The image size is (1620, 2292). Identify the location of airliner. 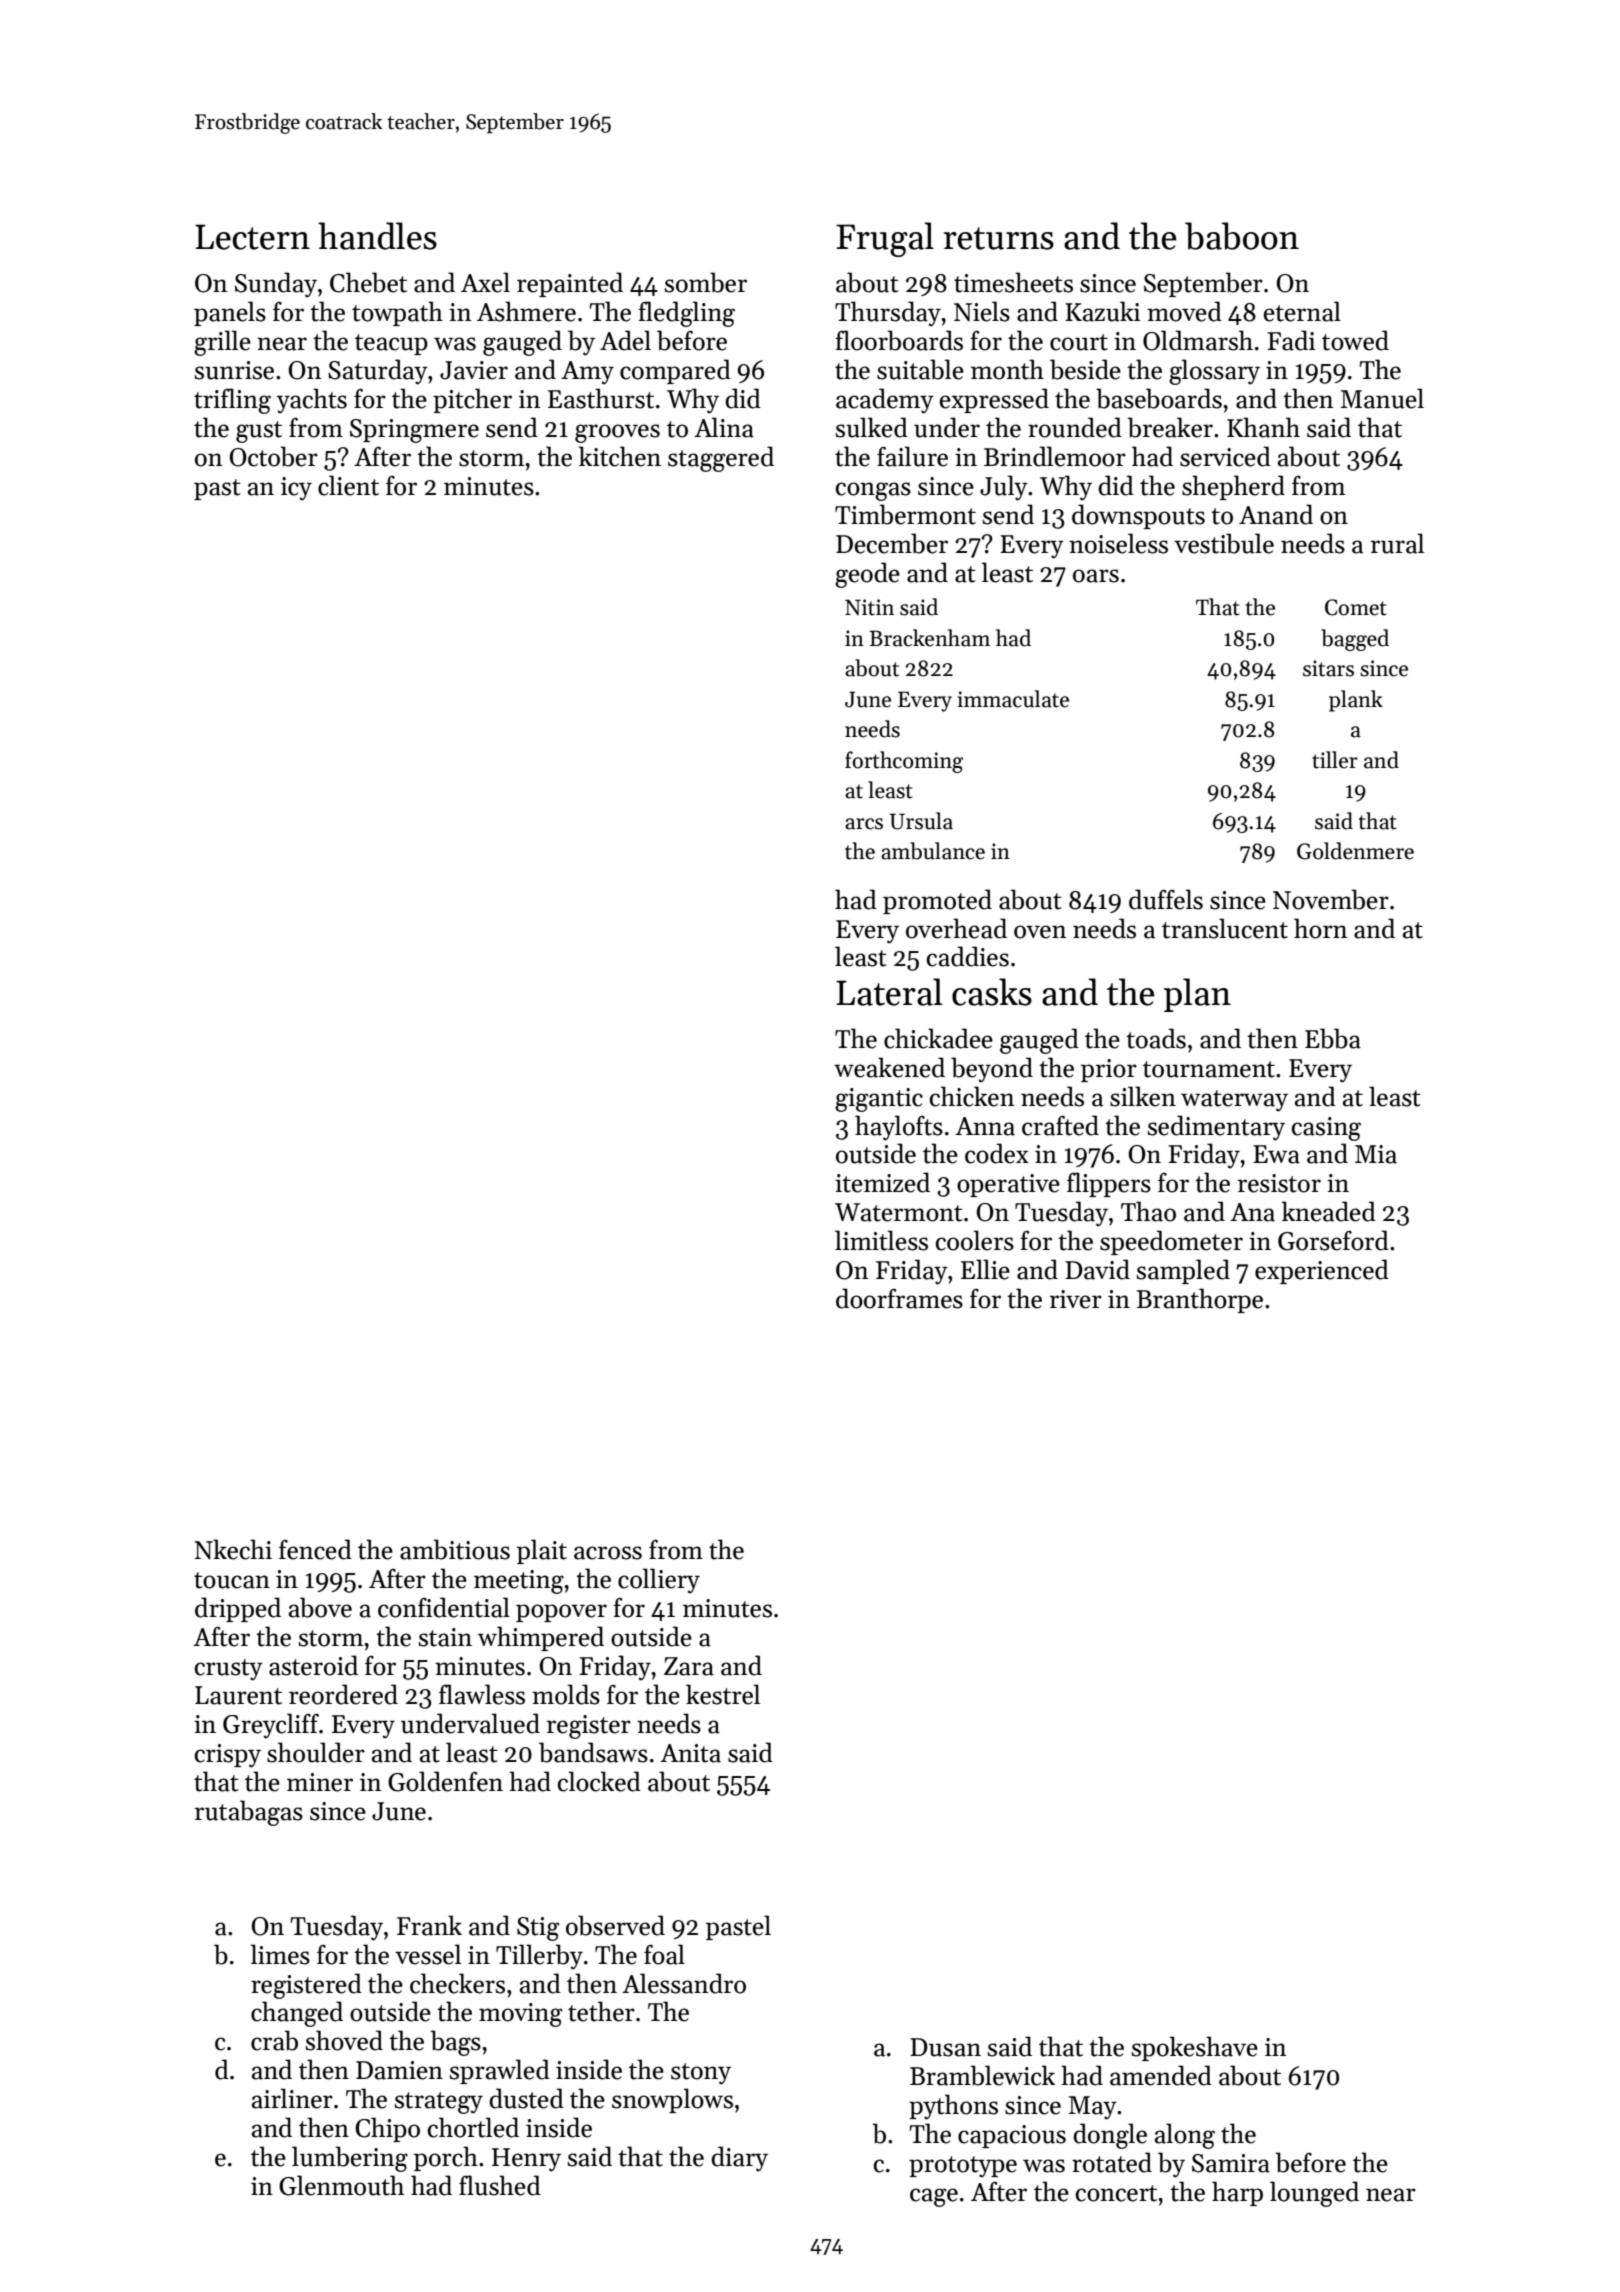
(292, 2098).
